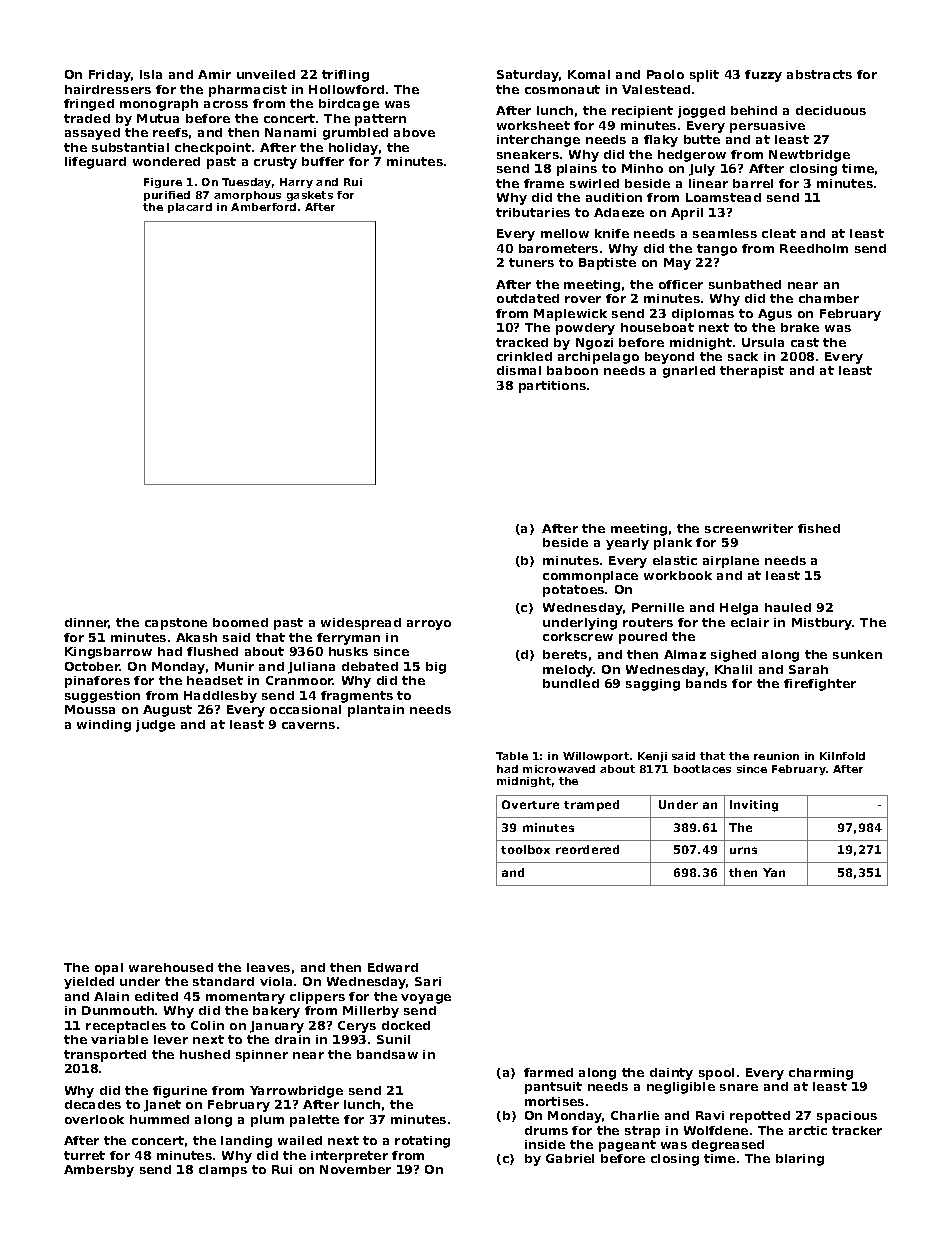  What do you see at coordinates (847, 1117) in the screenshot?
I see `spacious` at bounding box center [847, 1117].
